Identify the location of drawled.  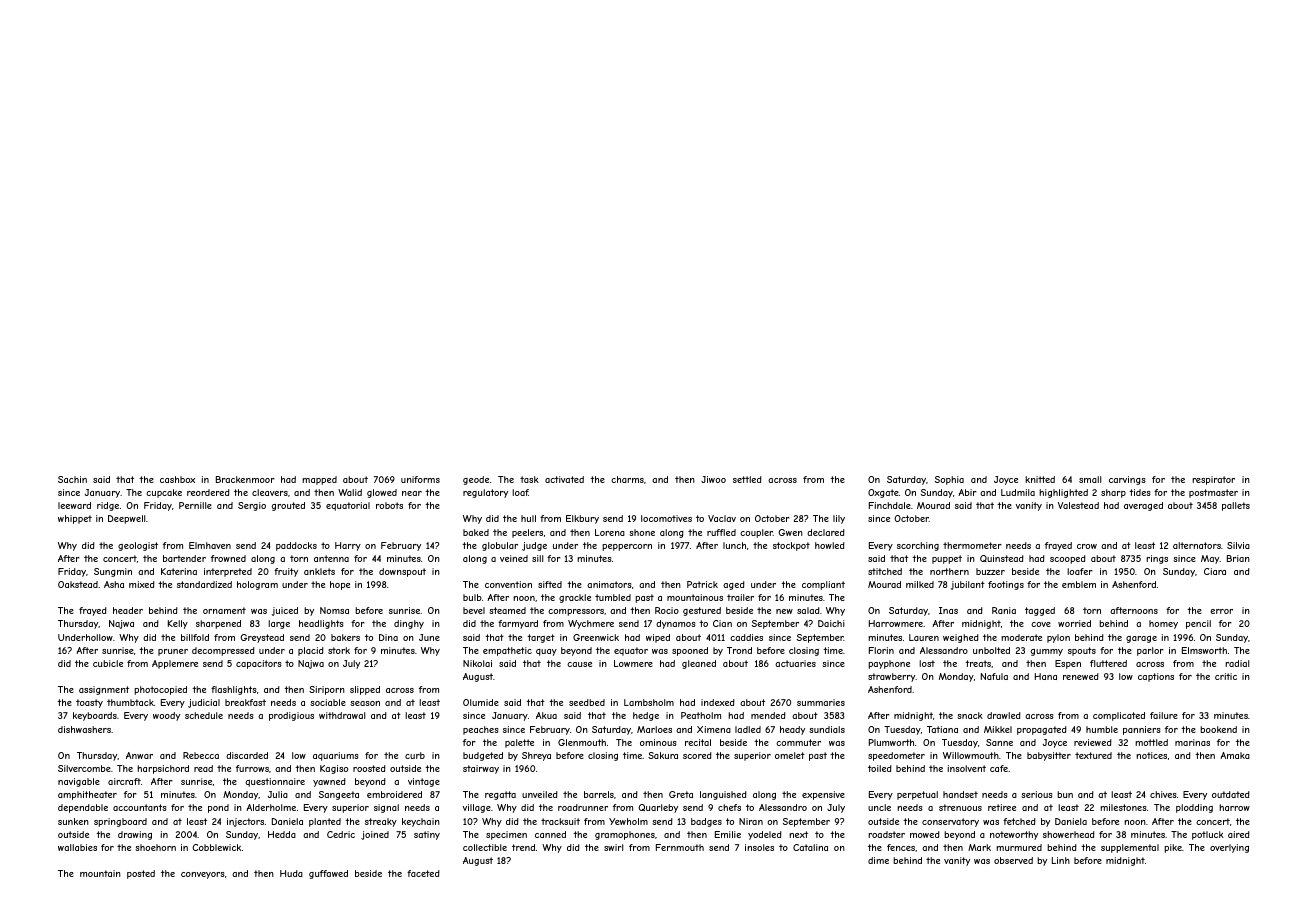
(1004, 715).
